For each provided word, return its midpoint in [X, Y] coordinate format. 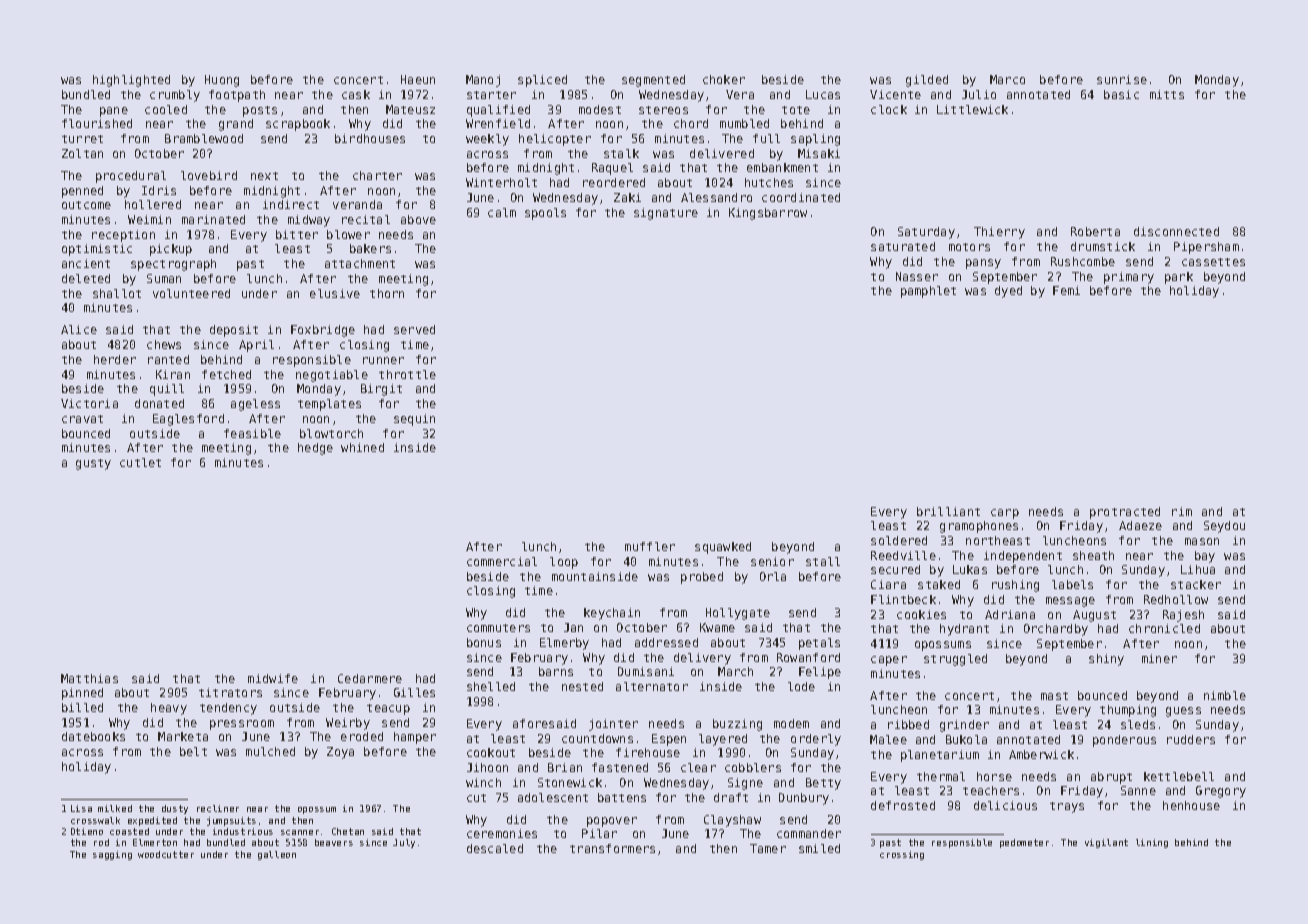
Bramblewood [204, 138]
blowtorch [331, 433]
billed [82, 707]
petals [819, 644]
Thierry [999, 233]
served [414, 329]
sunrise [1122, 79]
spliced [542, 81]
